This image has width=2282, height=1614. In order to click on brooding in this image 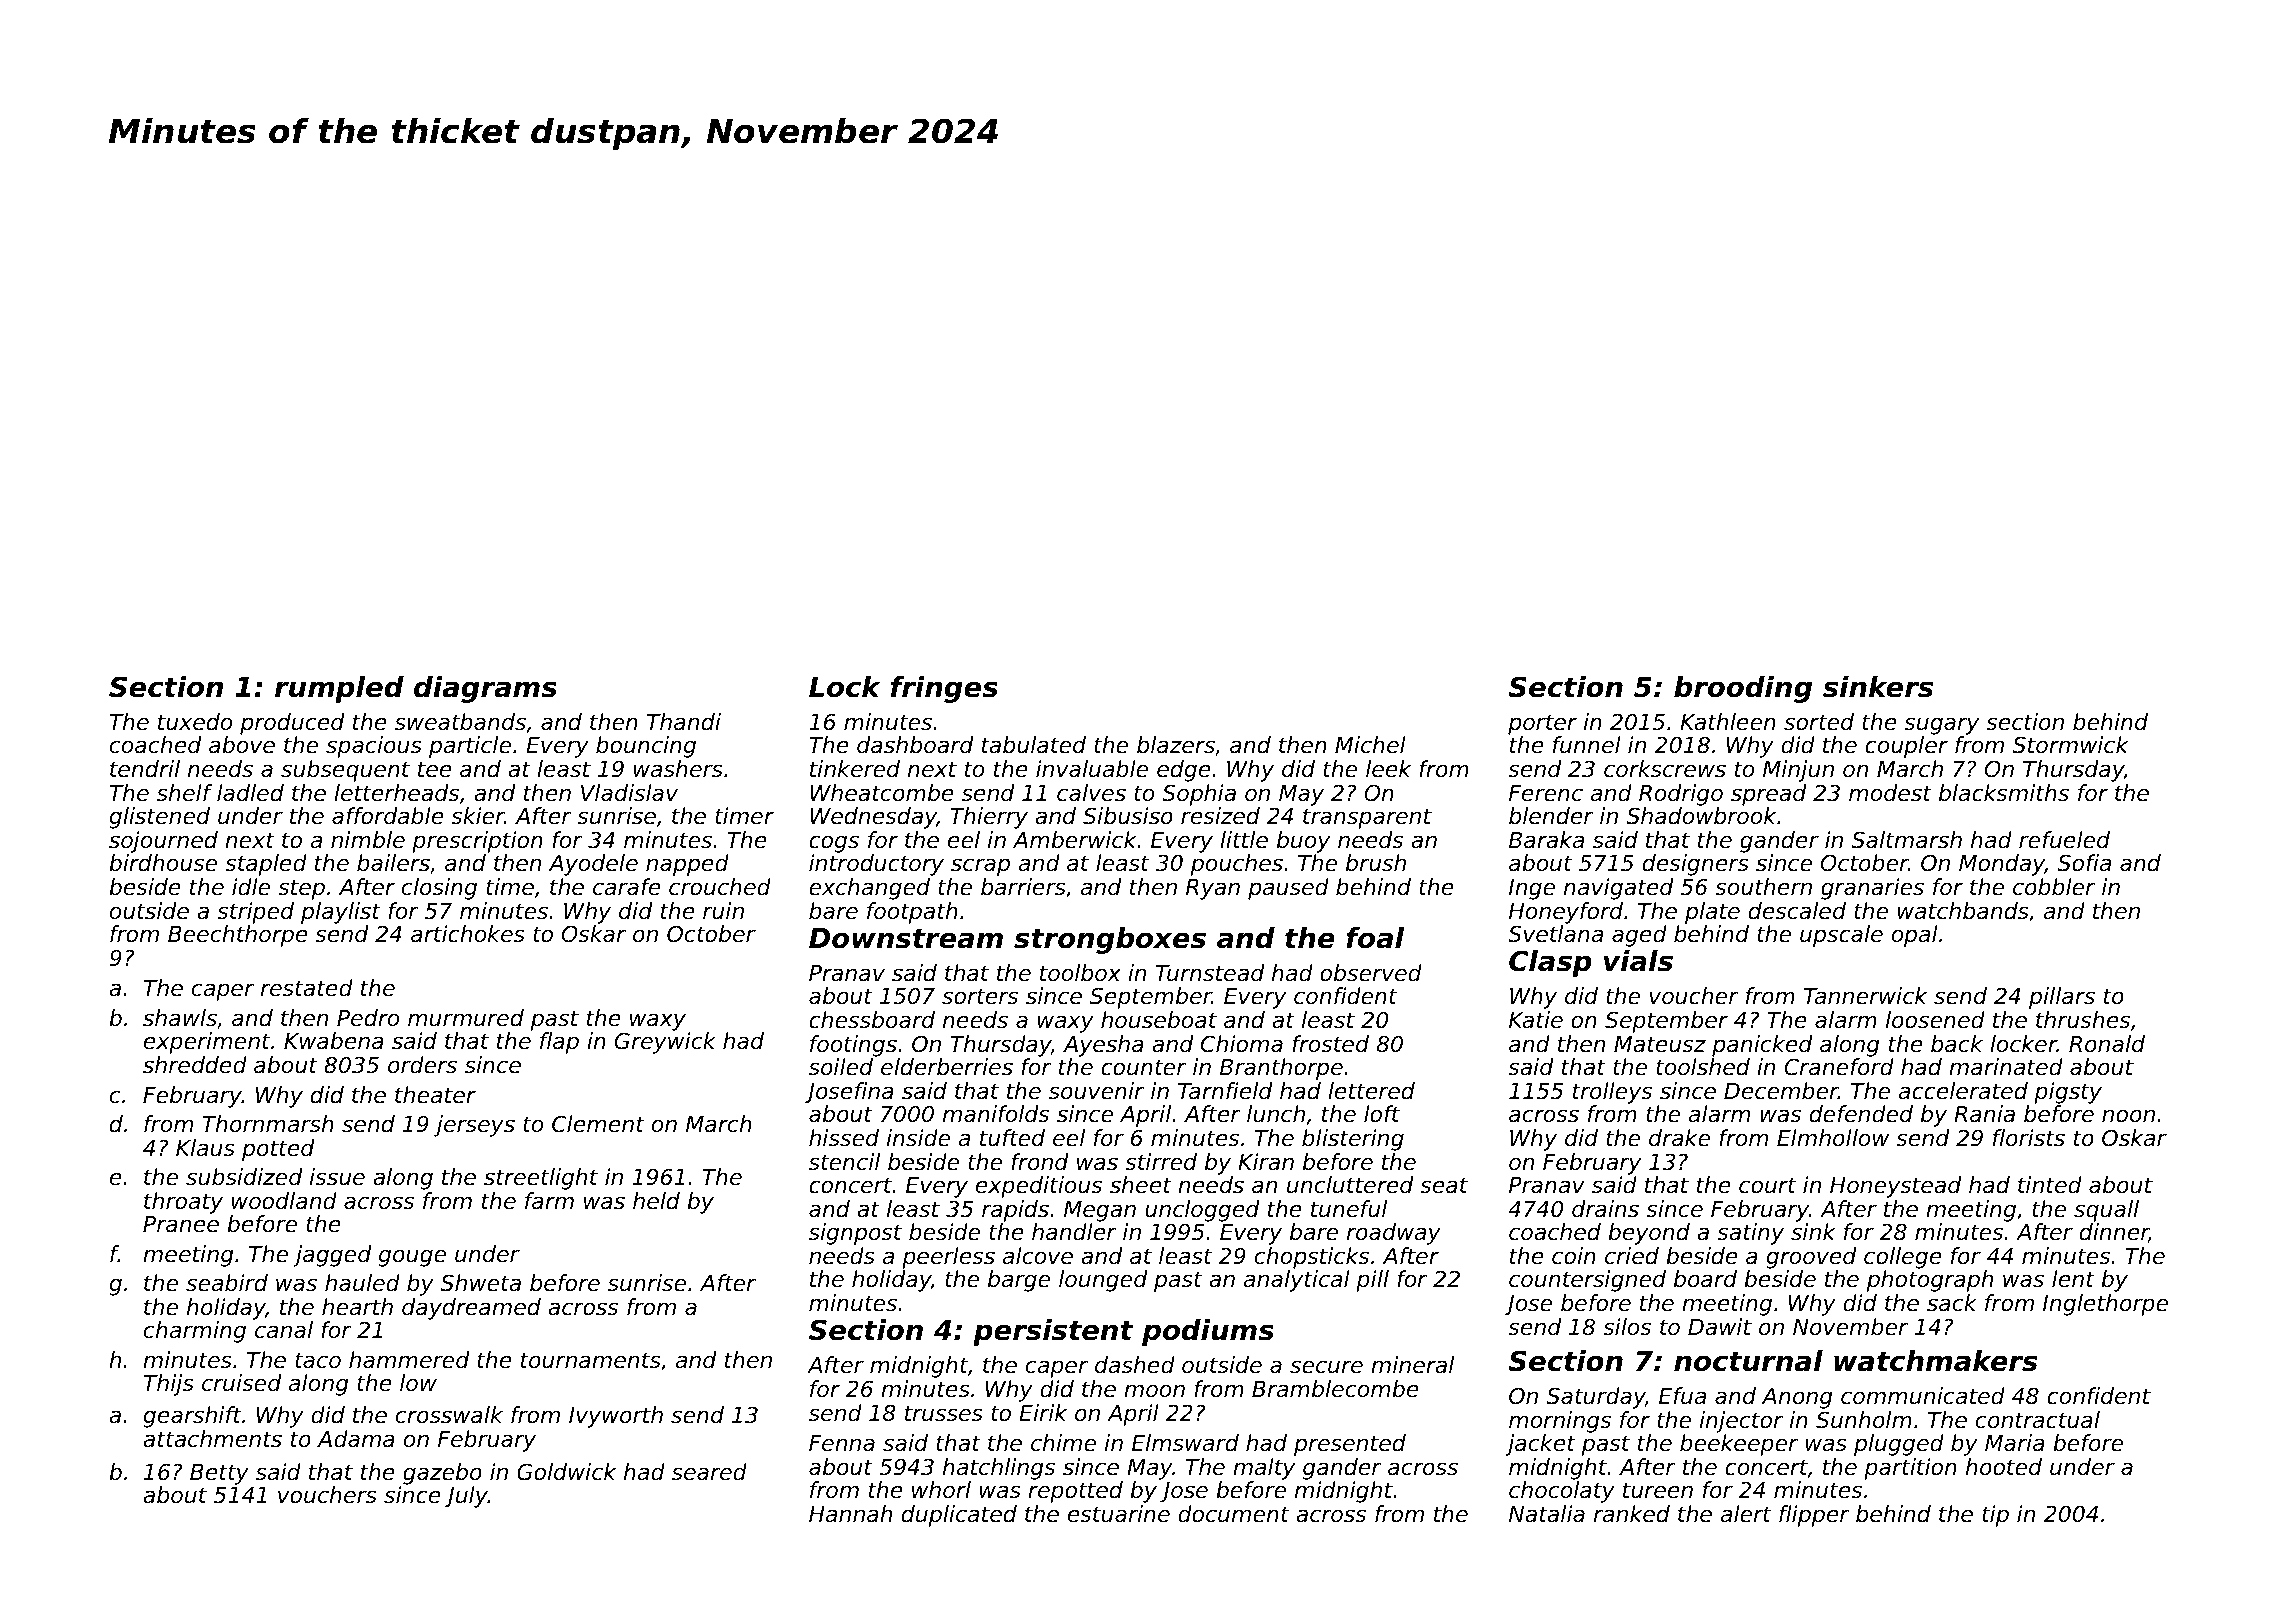, I will do `click(1743, 689)`.
